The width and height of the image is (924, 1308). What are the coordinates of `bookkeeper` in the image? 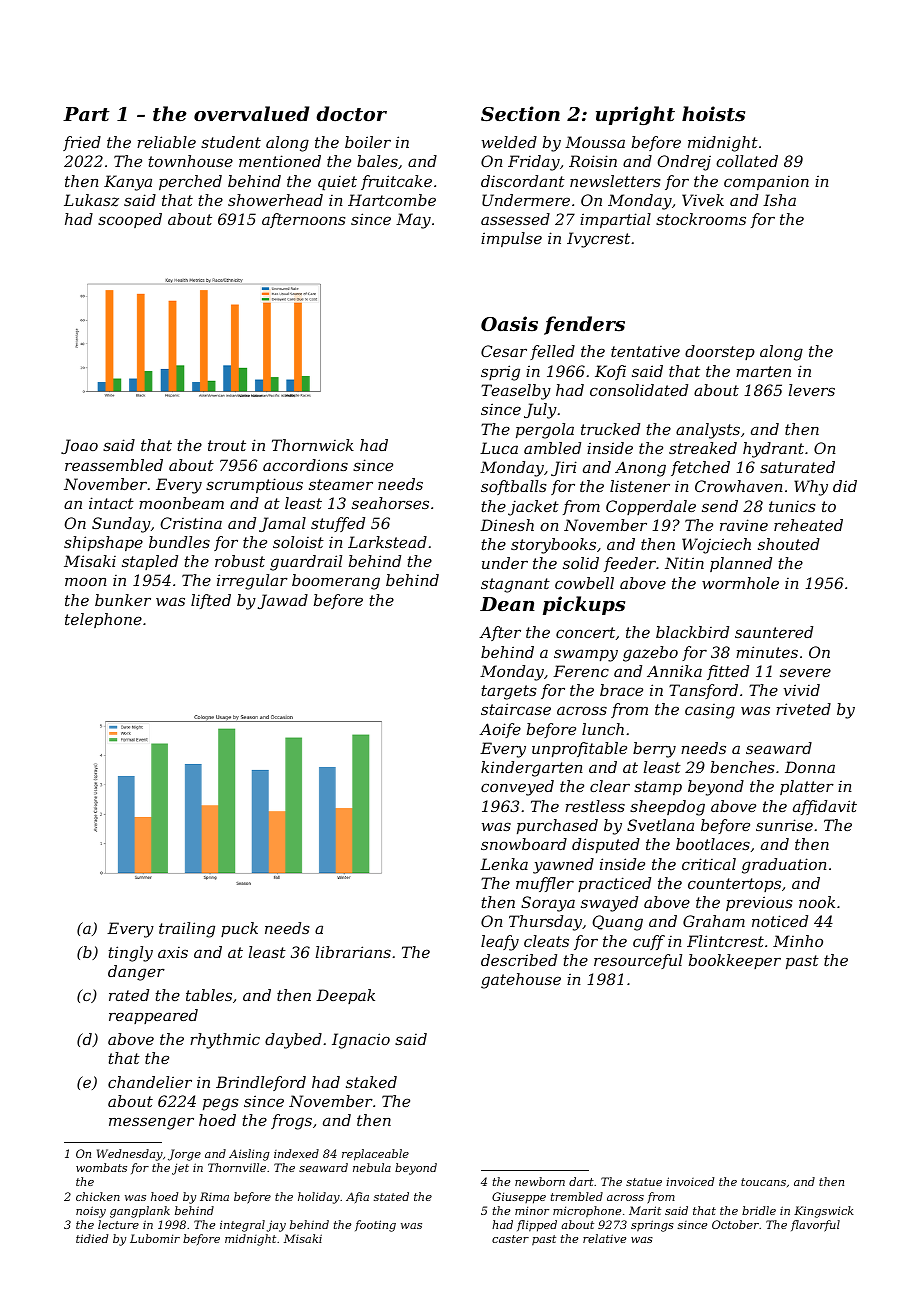 It's located at (735, 961).
